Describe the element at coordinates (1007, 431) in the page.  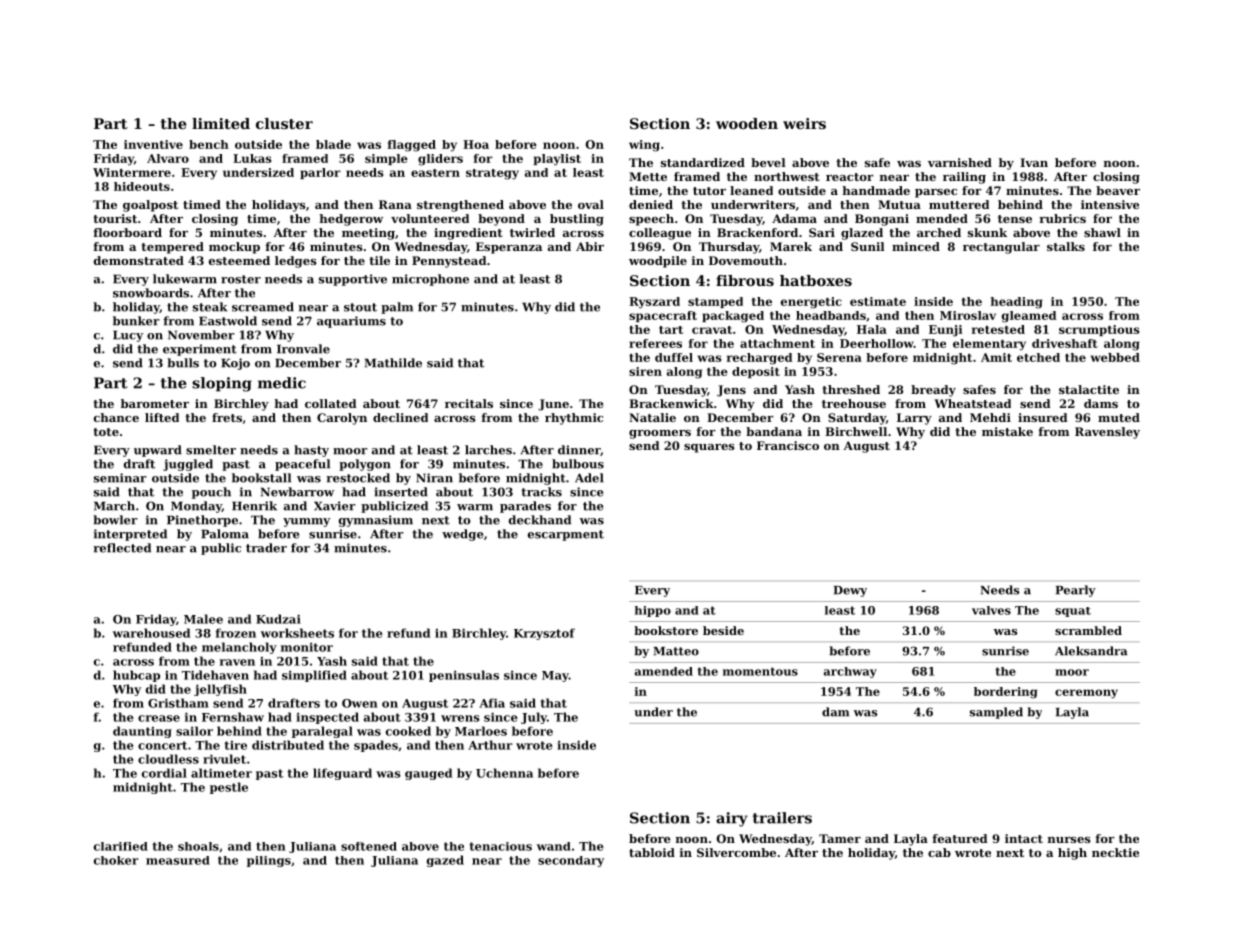
I see `mistake` at that location.
